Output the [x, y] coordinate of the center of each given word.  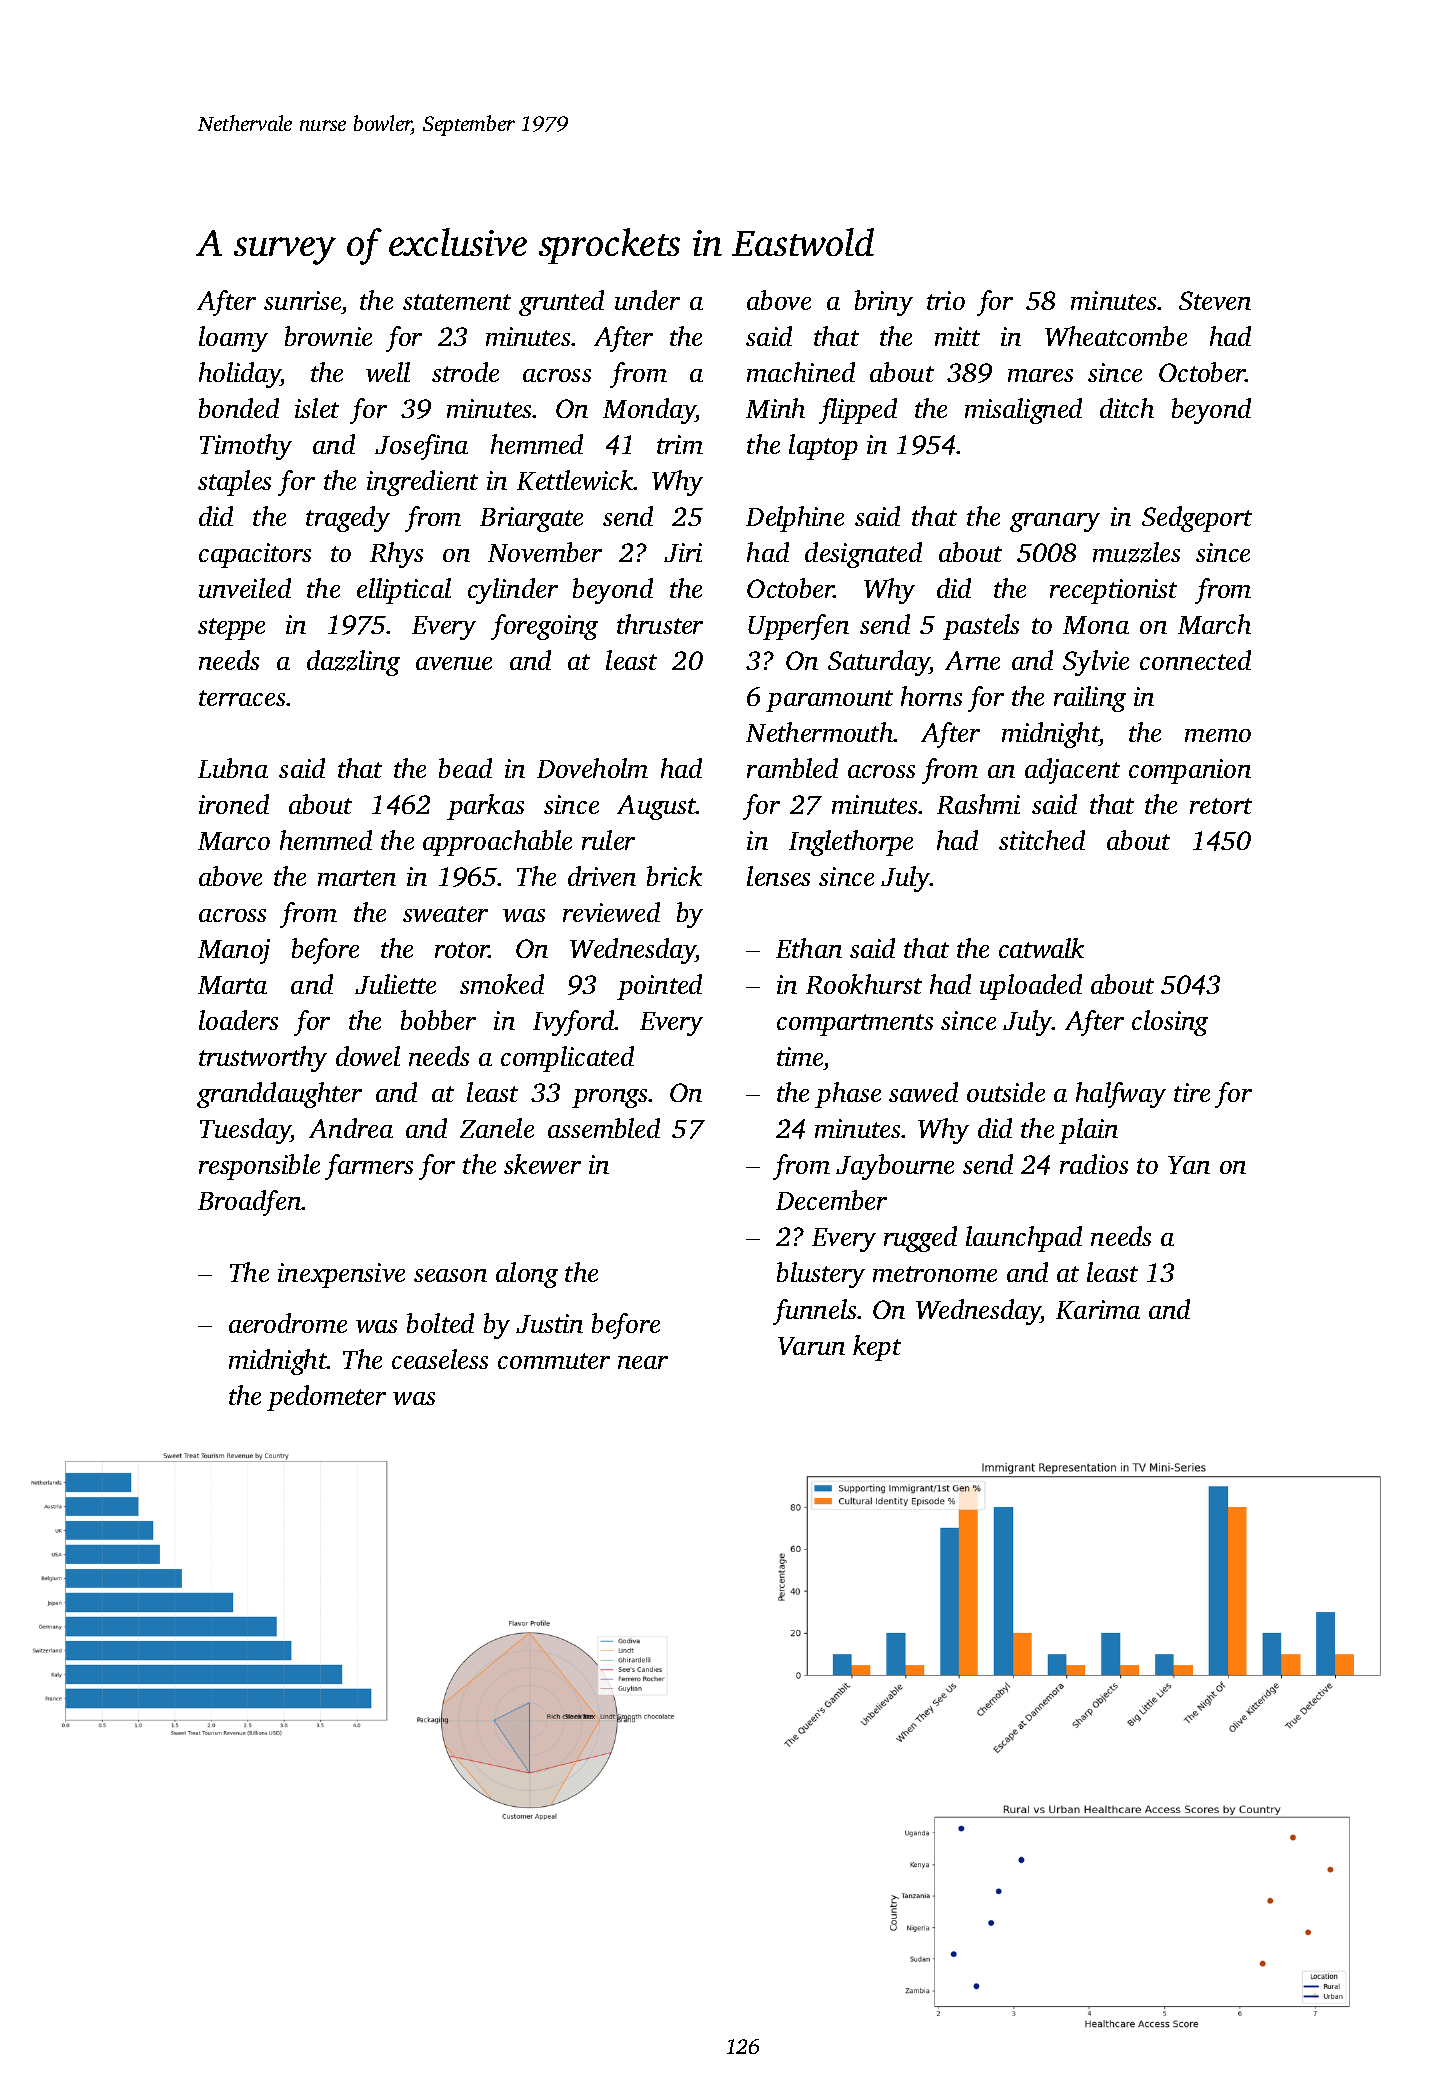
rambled [792, 768]
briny [884, 303]
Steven [1215, 300]
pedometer [326, 1398]
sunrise [302, 300]
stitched [1042, 840]
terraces [242, 698]
